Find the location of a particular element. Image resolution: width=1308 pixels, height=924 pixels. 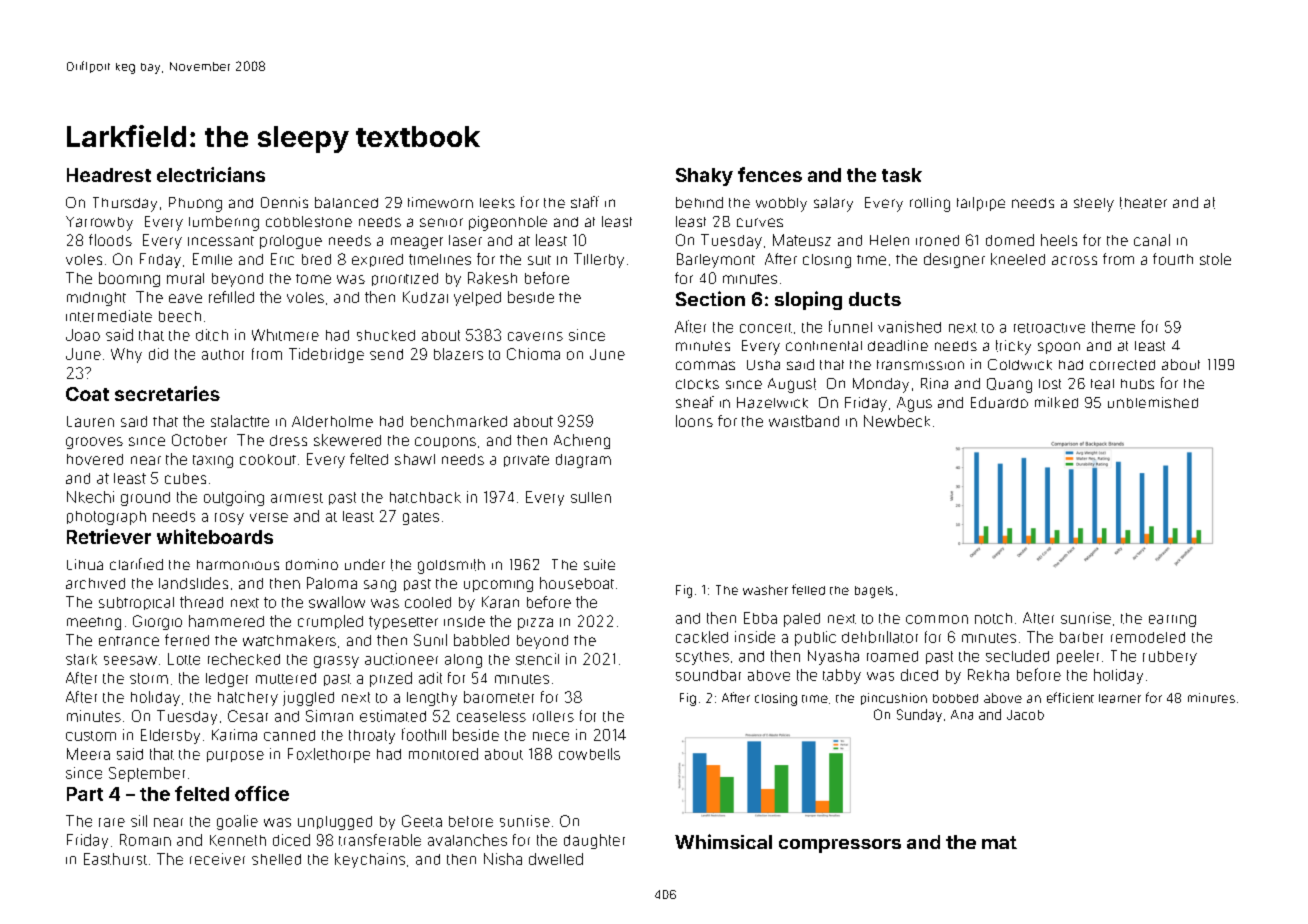

vanished is located at coordinates (909, 327).
